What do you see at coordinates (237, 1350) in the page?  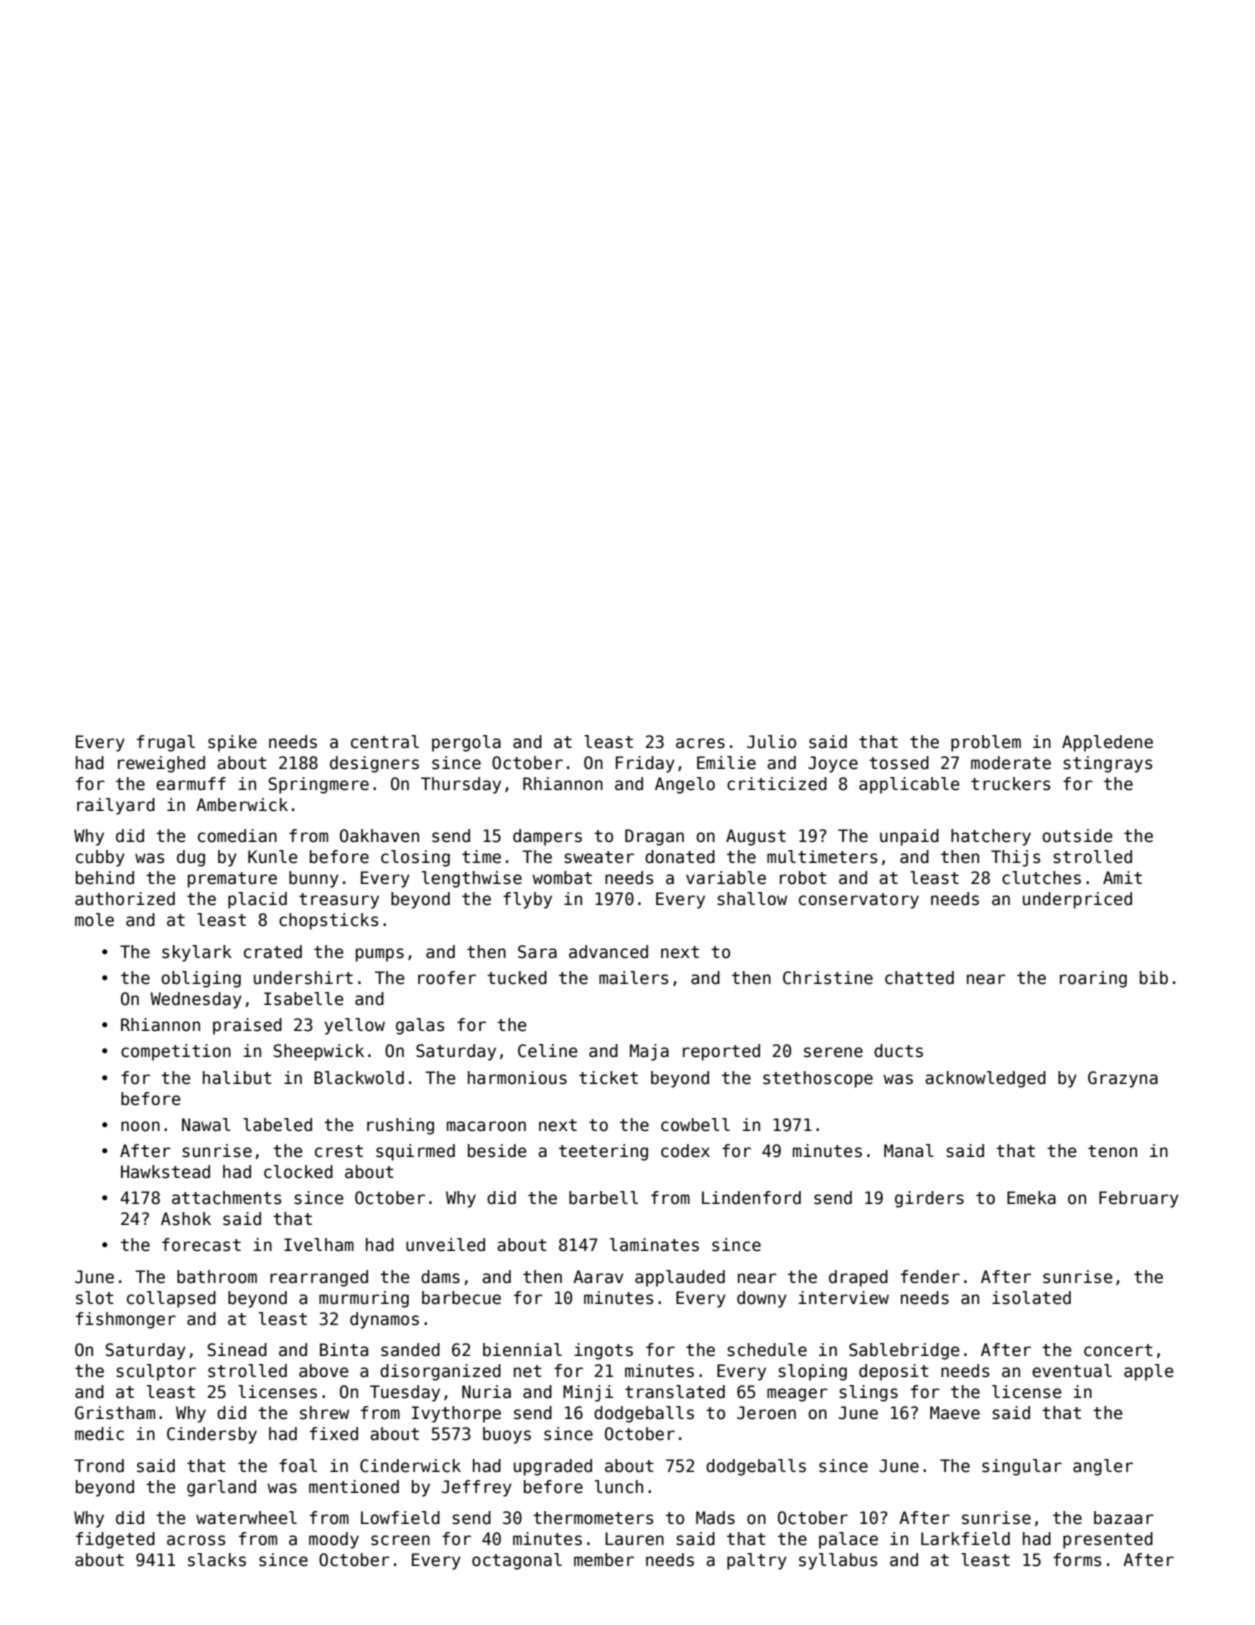 I see `Sinead` at bounding box center [237, 1350].
